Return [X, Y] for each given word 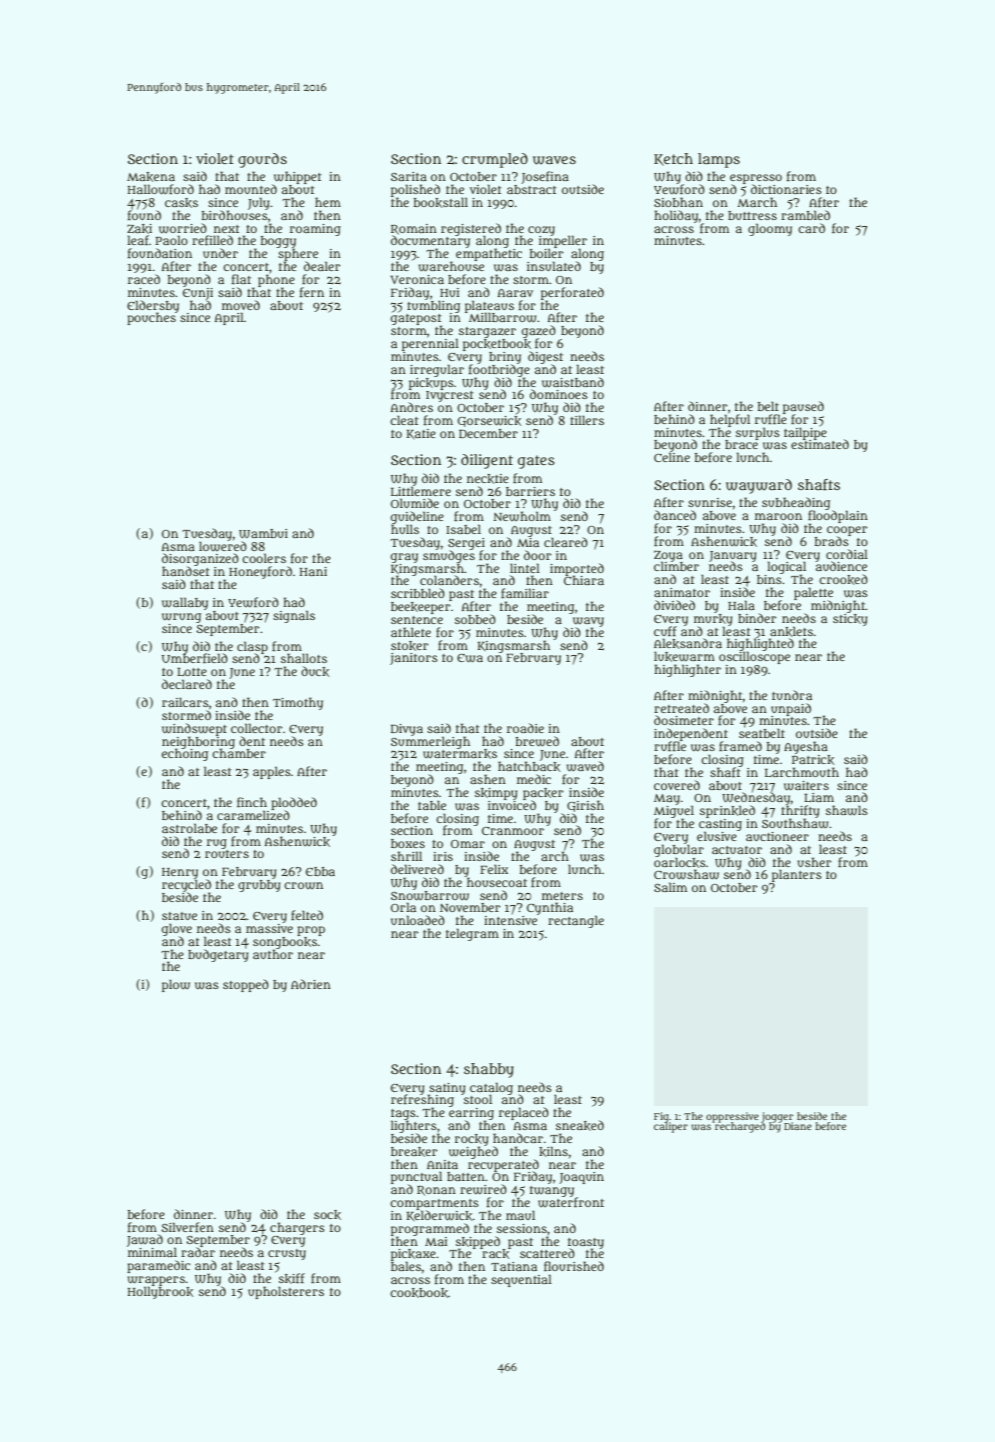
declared [187, 684]
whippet [298, 177]
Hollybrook [161, 1292]
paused [803, 407]
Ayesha [806, 747]
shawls [847, 810]
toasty [586, 1243]
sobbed [475, 619]
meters [562, 896]
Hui [449, 292]
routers [227, 854]
